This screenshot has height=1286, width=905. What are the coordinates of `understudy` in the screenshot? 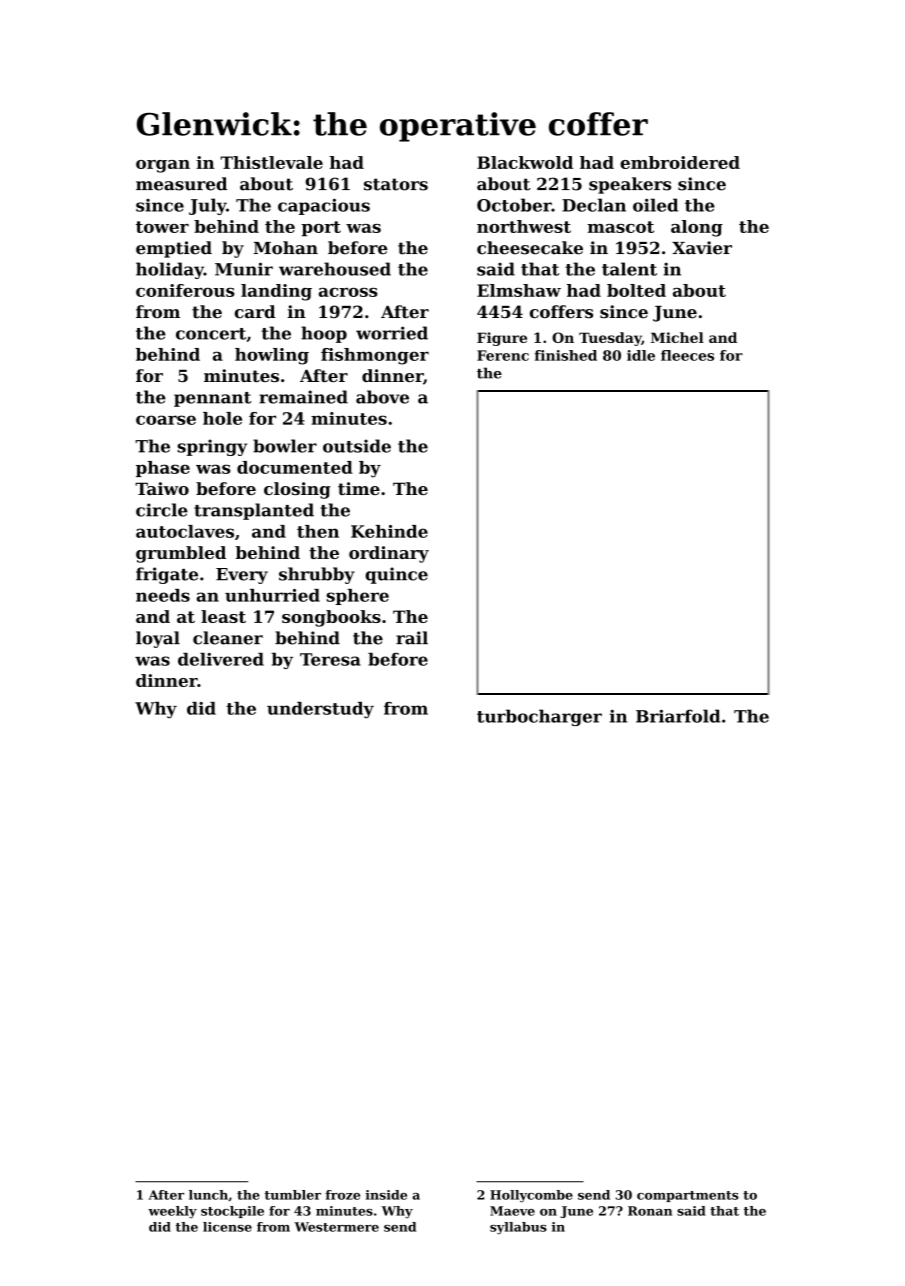 It's located at (320, 710).
